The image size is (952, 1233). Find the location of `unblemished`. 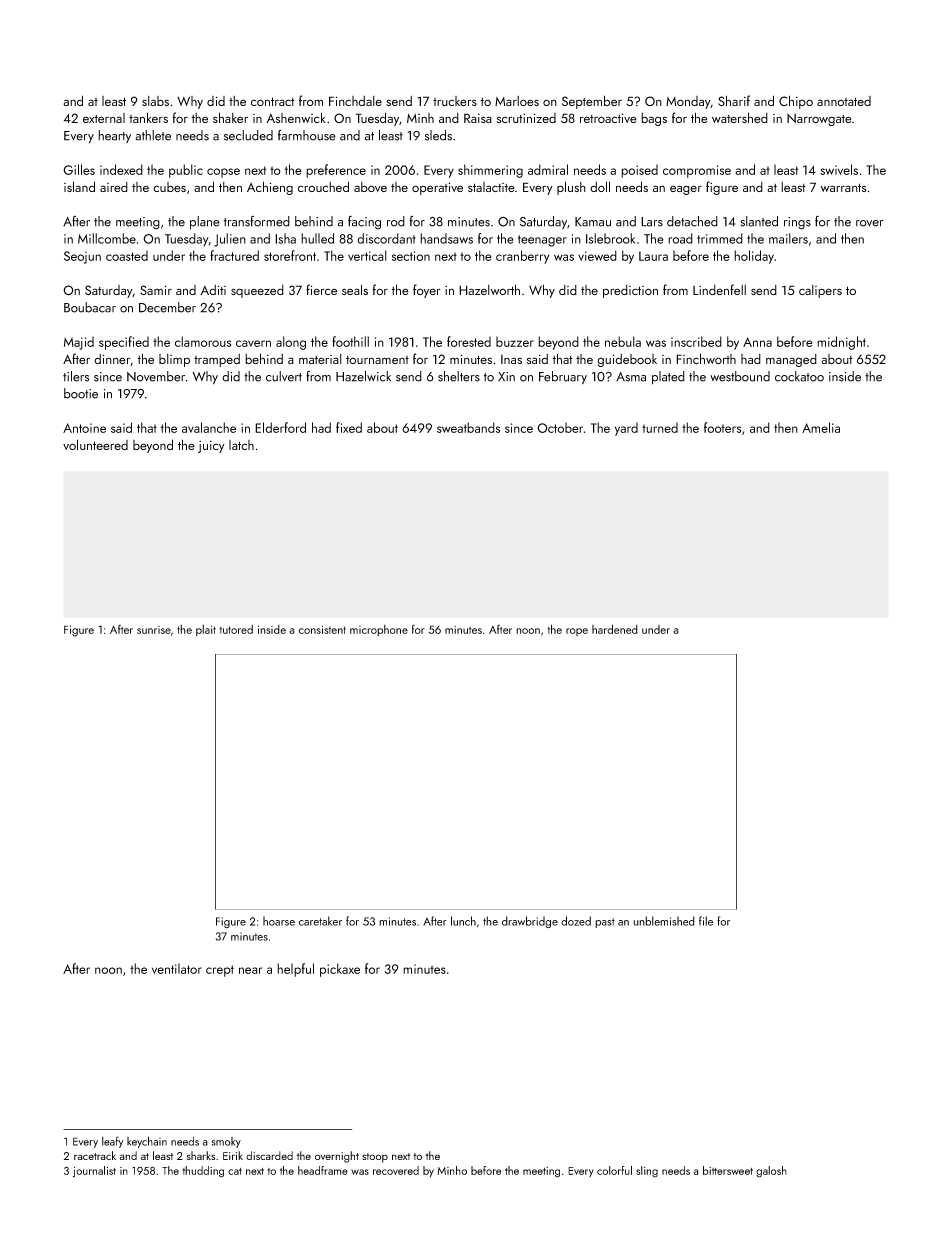

unblemished is located at coordinates (664, 921).
